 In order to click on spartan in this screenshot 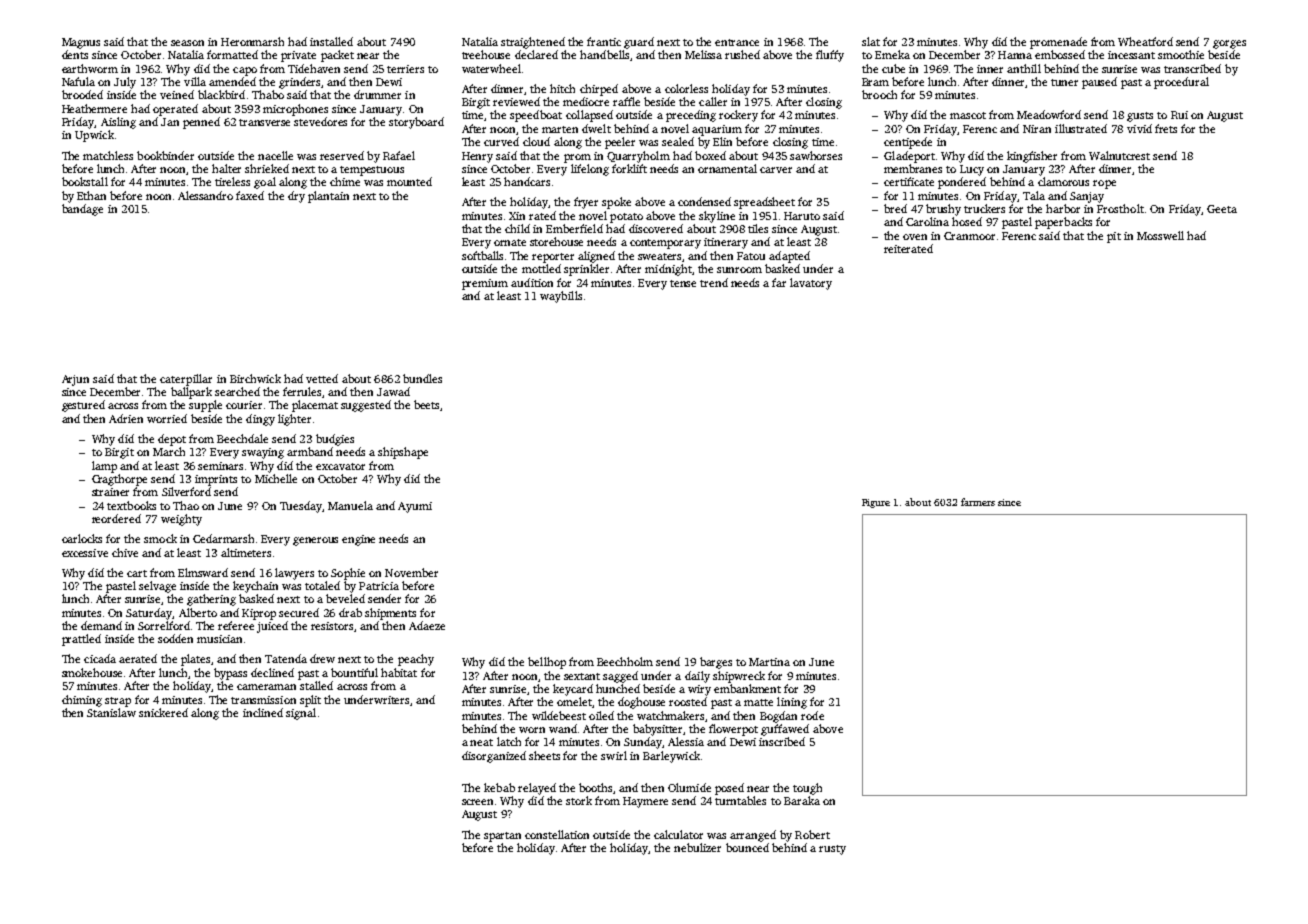, I will do `click(502, 837)`.
